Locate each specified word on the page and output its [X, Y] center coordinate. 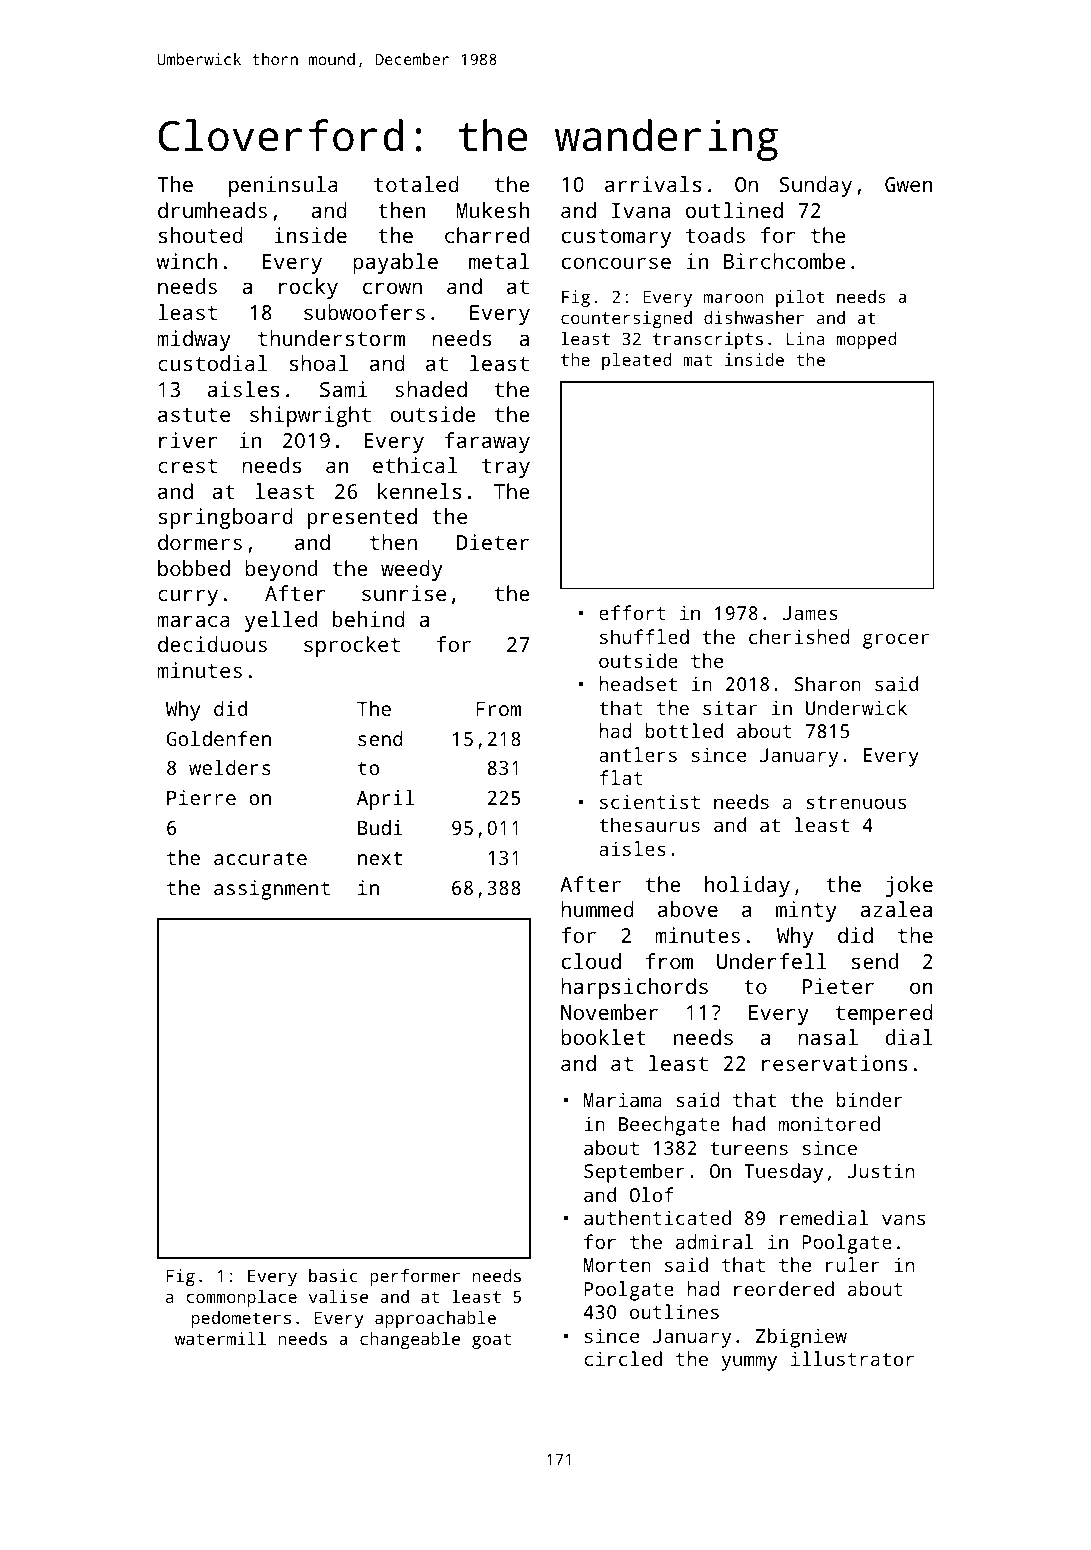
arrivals [653, 184]
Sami [343, 389]
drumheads [212, 210]
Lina [806, 338]
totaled [416, 184]
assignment [272, 890]
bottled [684, 730]
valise [338, 1296]
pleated [636, 361]
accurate [260, 858]
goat [491, 1341]
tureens [749, 1148]
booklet [603, 1037]
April [386, 800]
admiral [715, 1241]
